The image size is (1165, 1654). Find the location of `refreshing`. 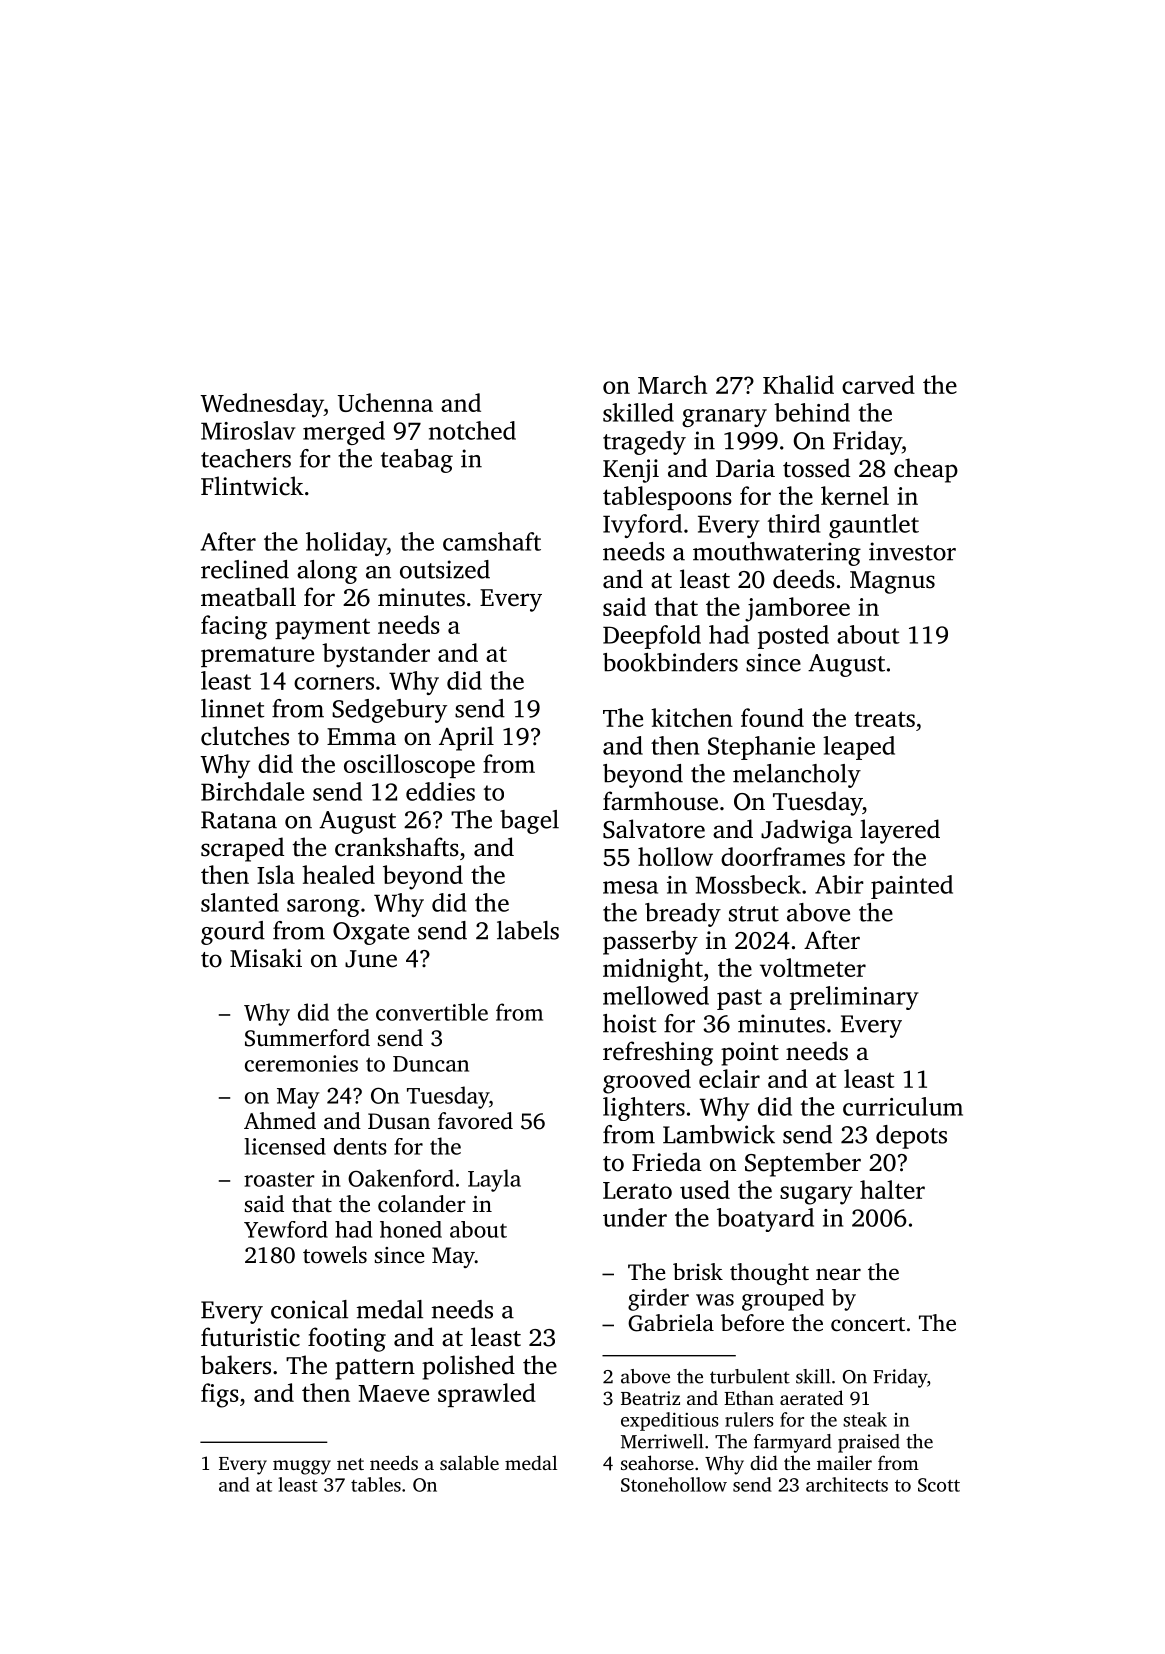

refreshing is located at coordinates (658, 1053).
